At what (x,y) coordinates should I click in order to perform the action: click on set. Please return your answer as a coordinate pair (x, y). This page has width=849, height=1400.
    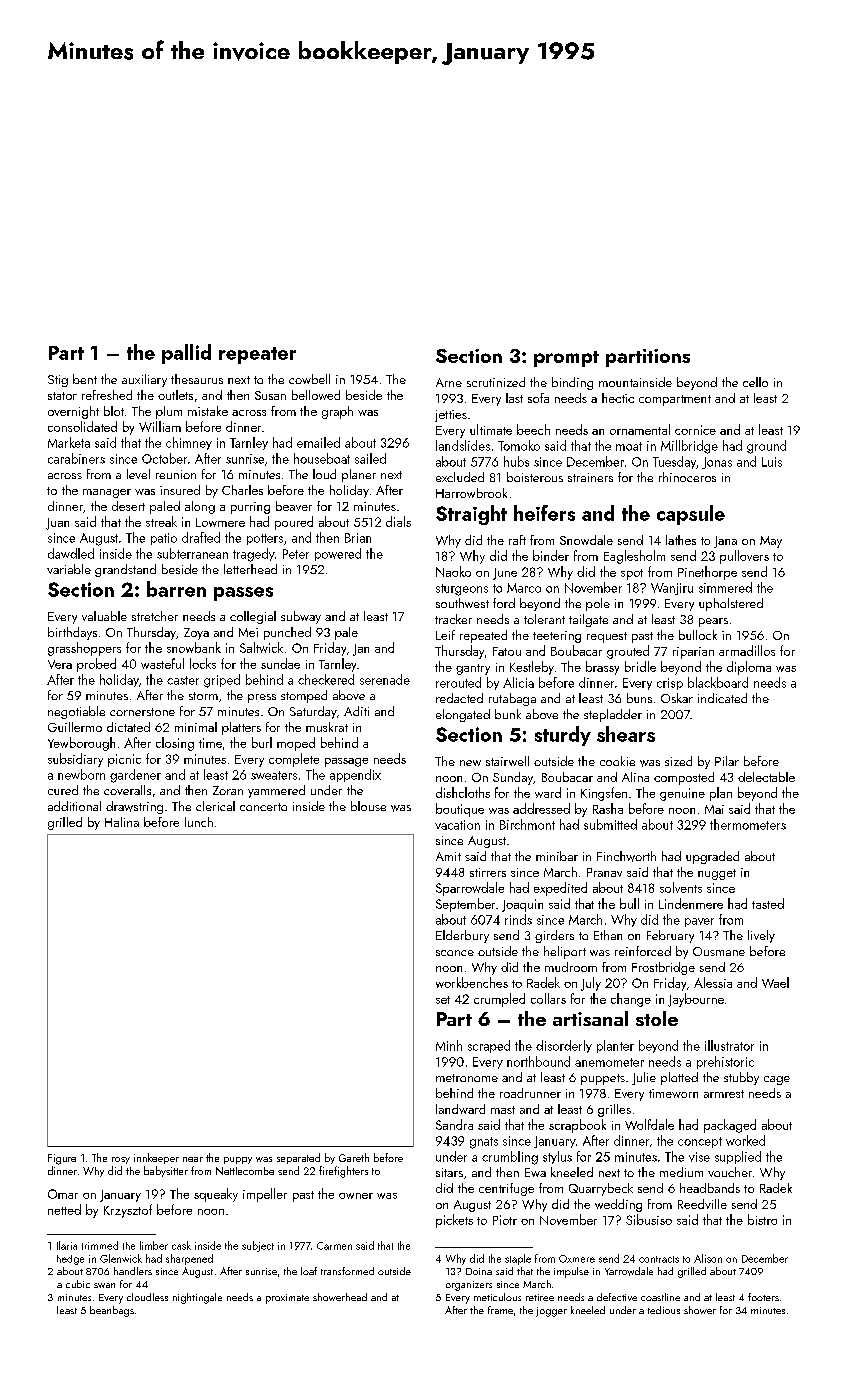
    Looking at the image, I should click on (443, 1000).
